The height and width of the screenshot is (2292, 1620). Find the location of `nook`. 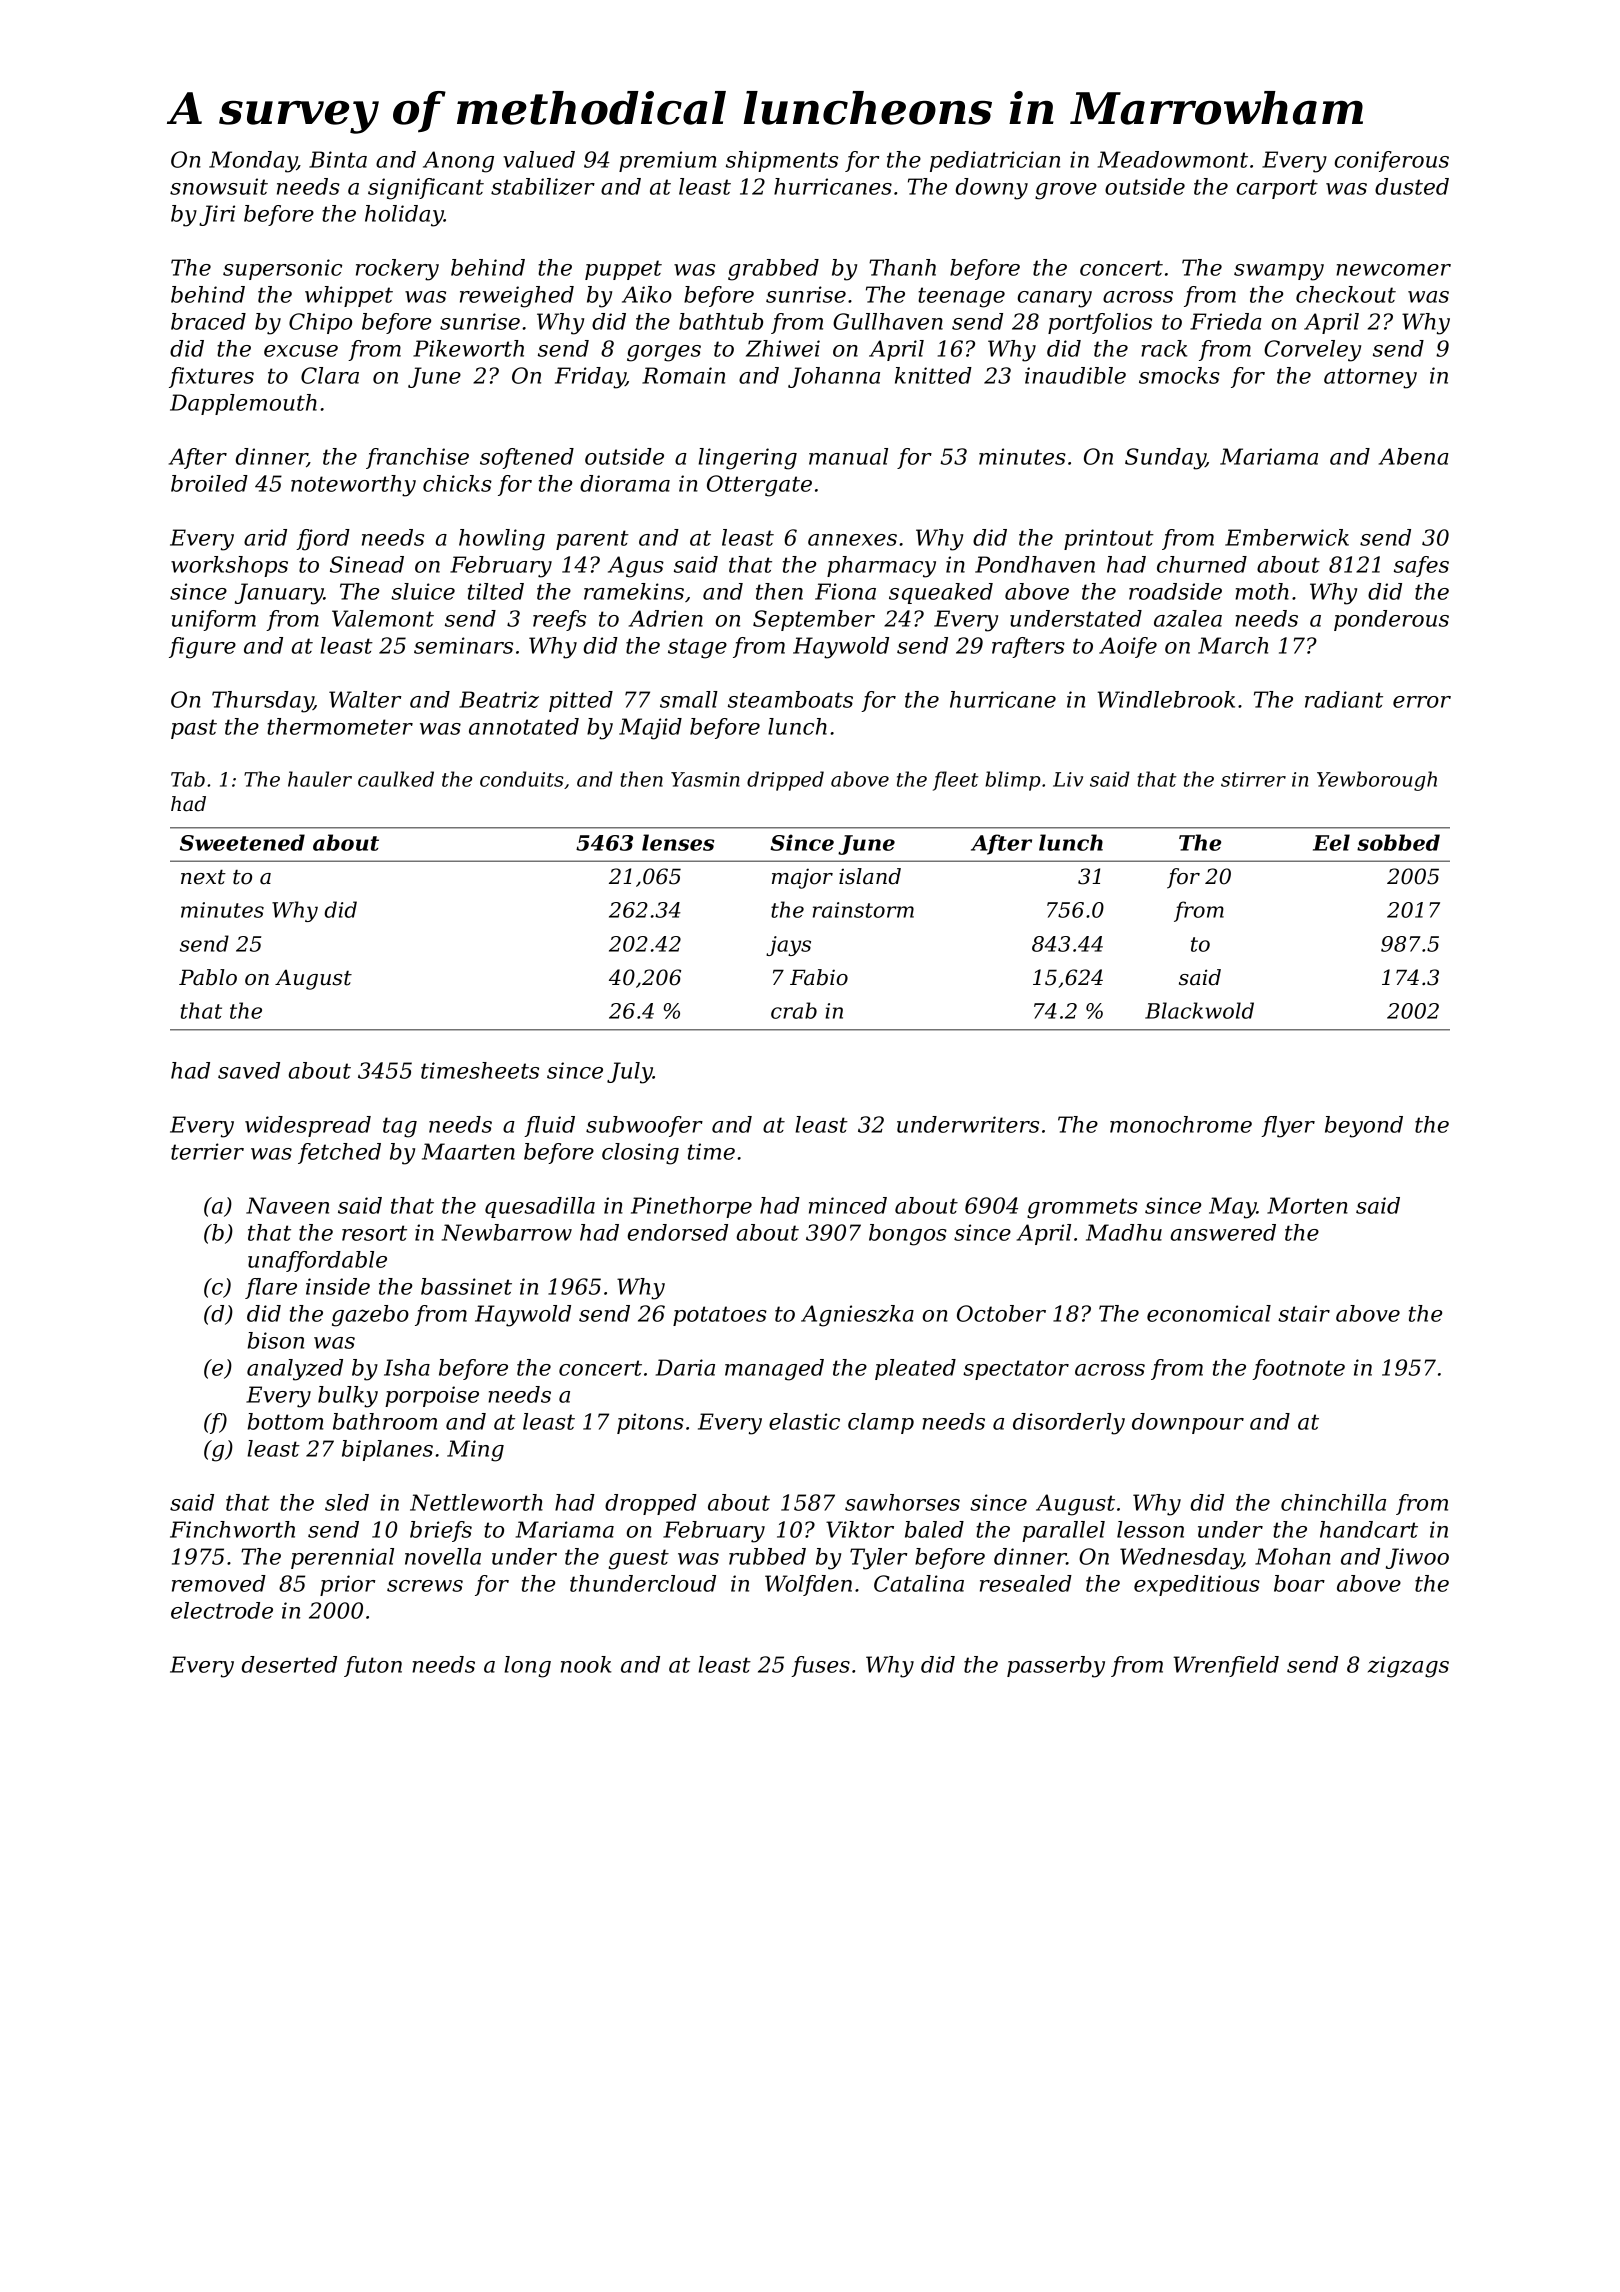

nook is located at coordinates (586, 1664).
